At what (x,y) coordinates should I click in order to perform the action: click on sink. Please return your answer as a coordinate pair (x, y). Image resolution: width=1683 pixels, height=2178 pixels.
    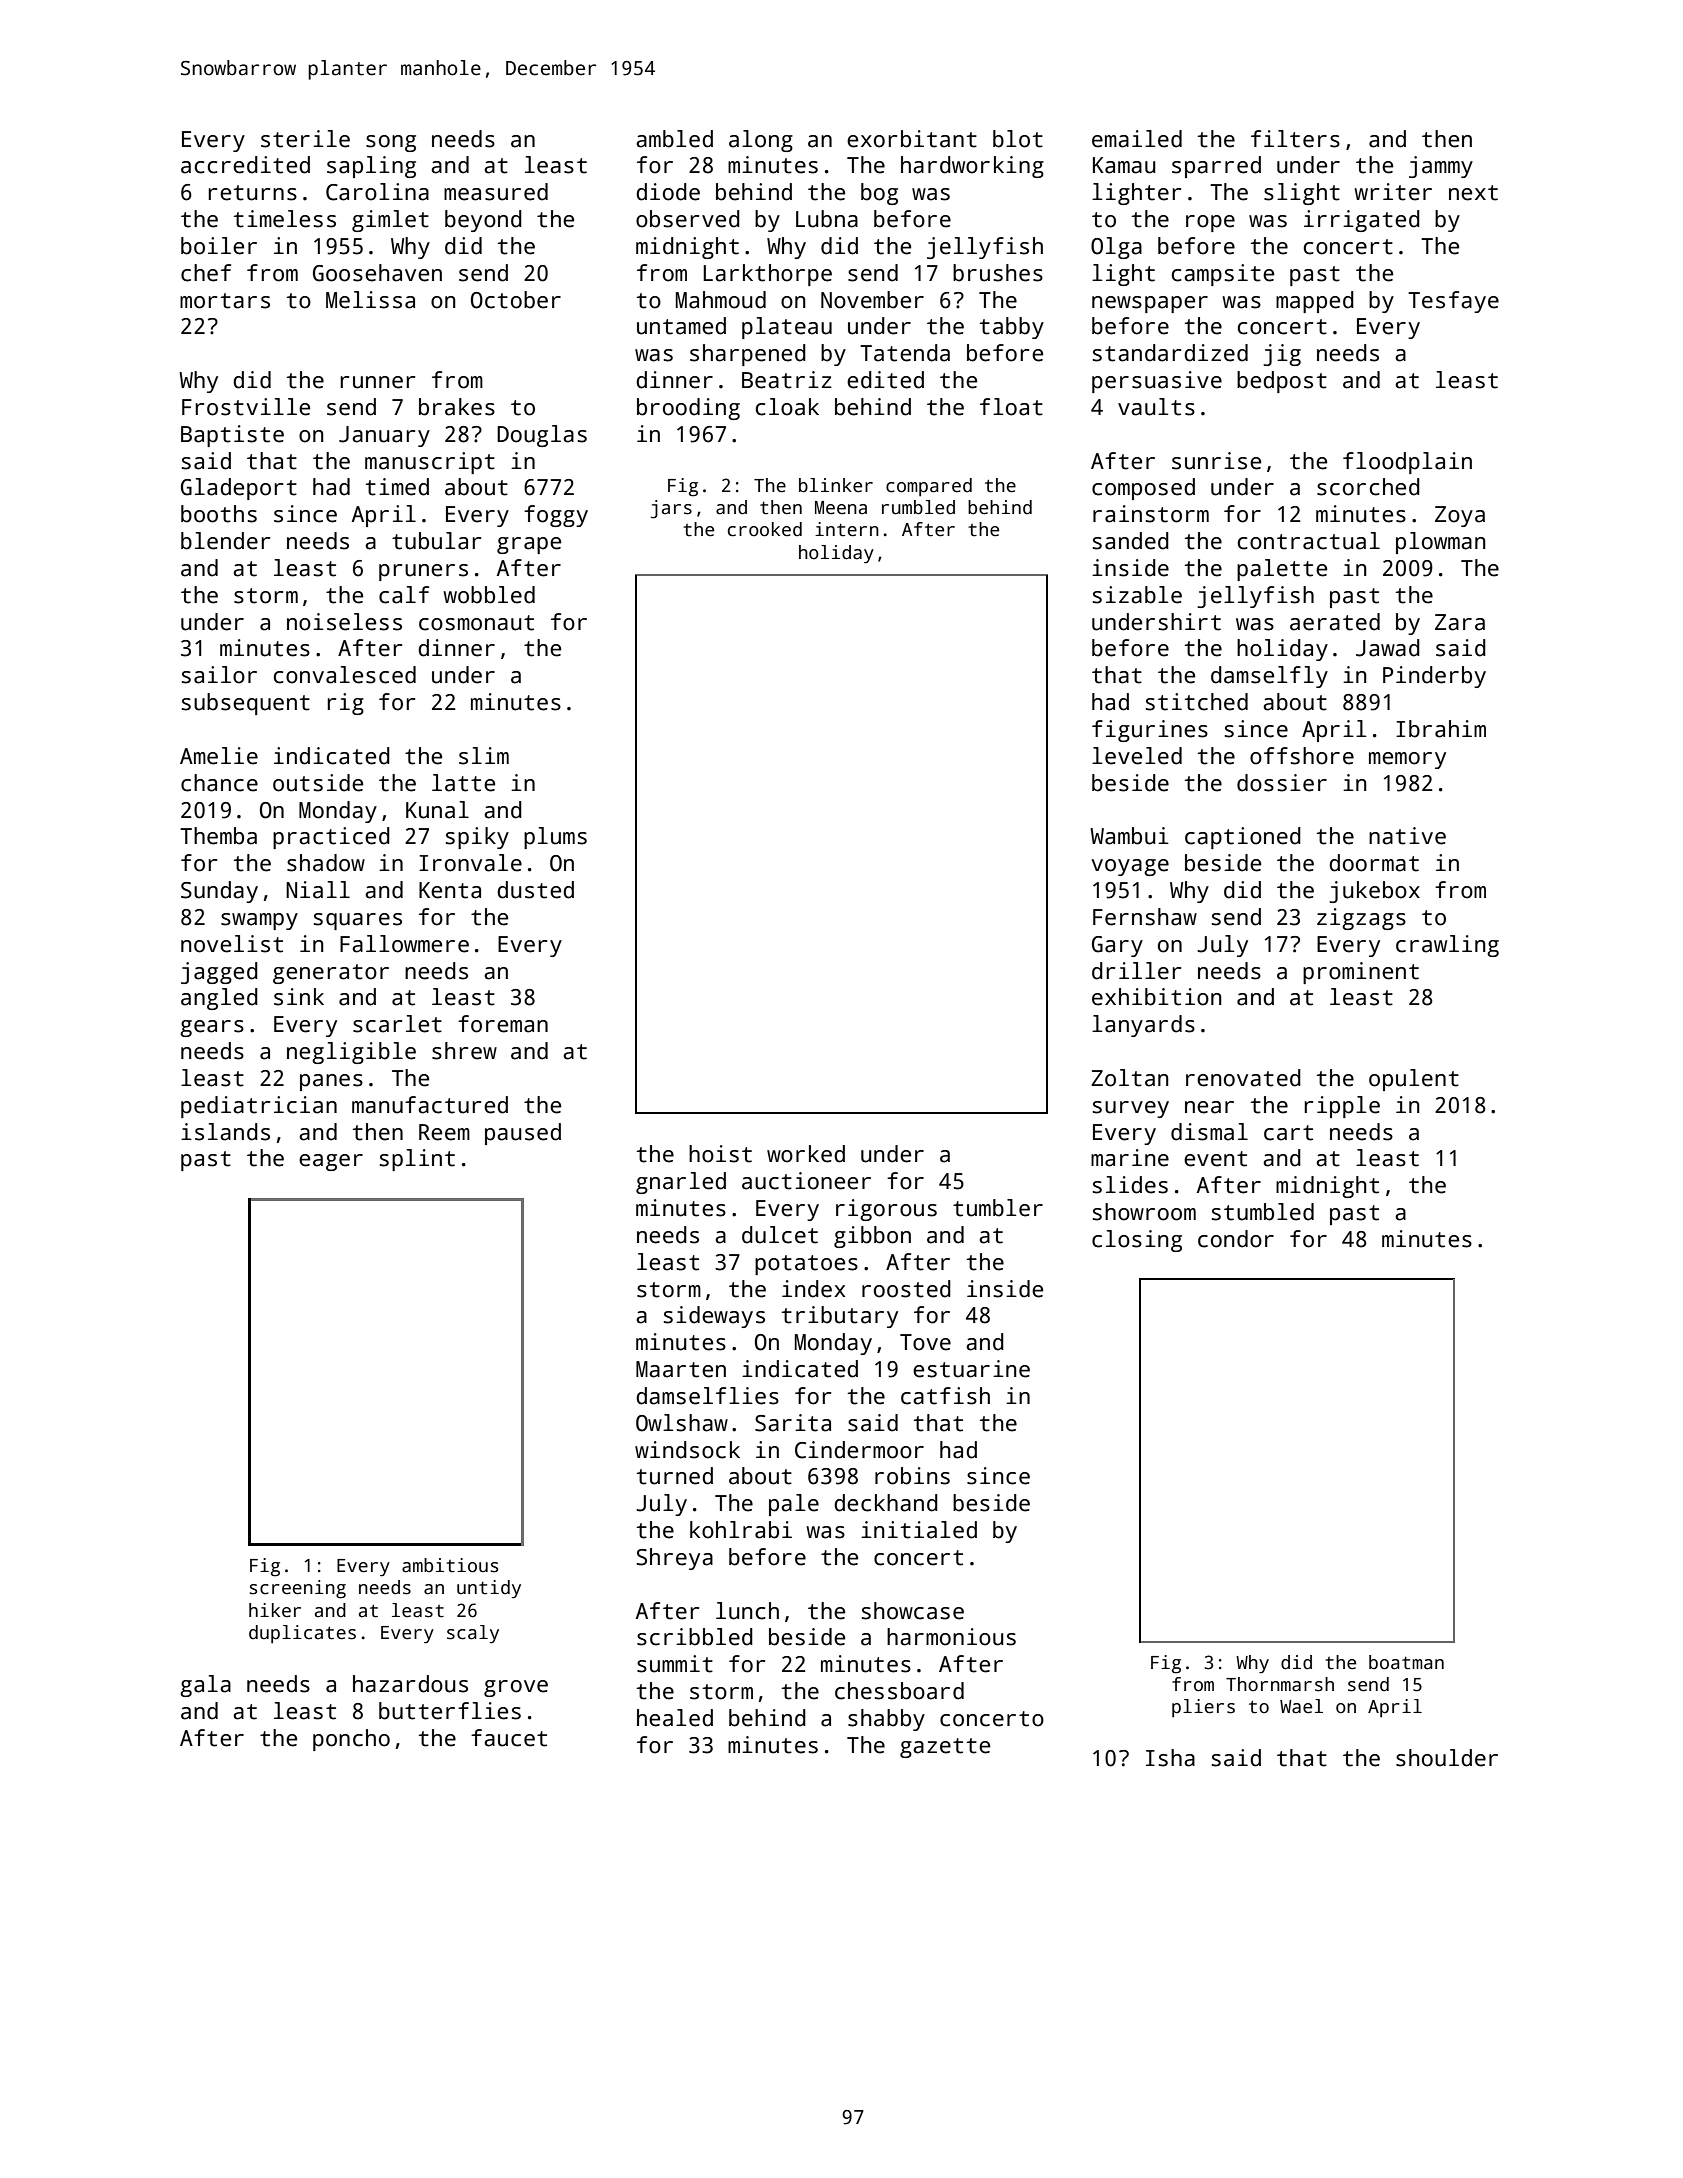
    Looking at the image, I should click on (299, 997).
